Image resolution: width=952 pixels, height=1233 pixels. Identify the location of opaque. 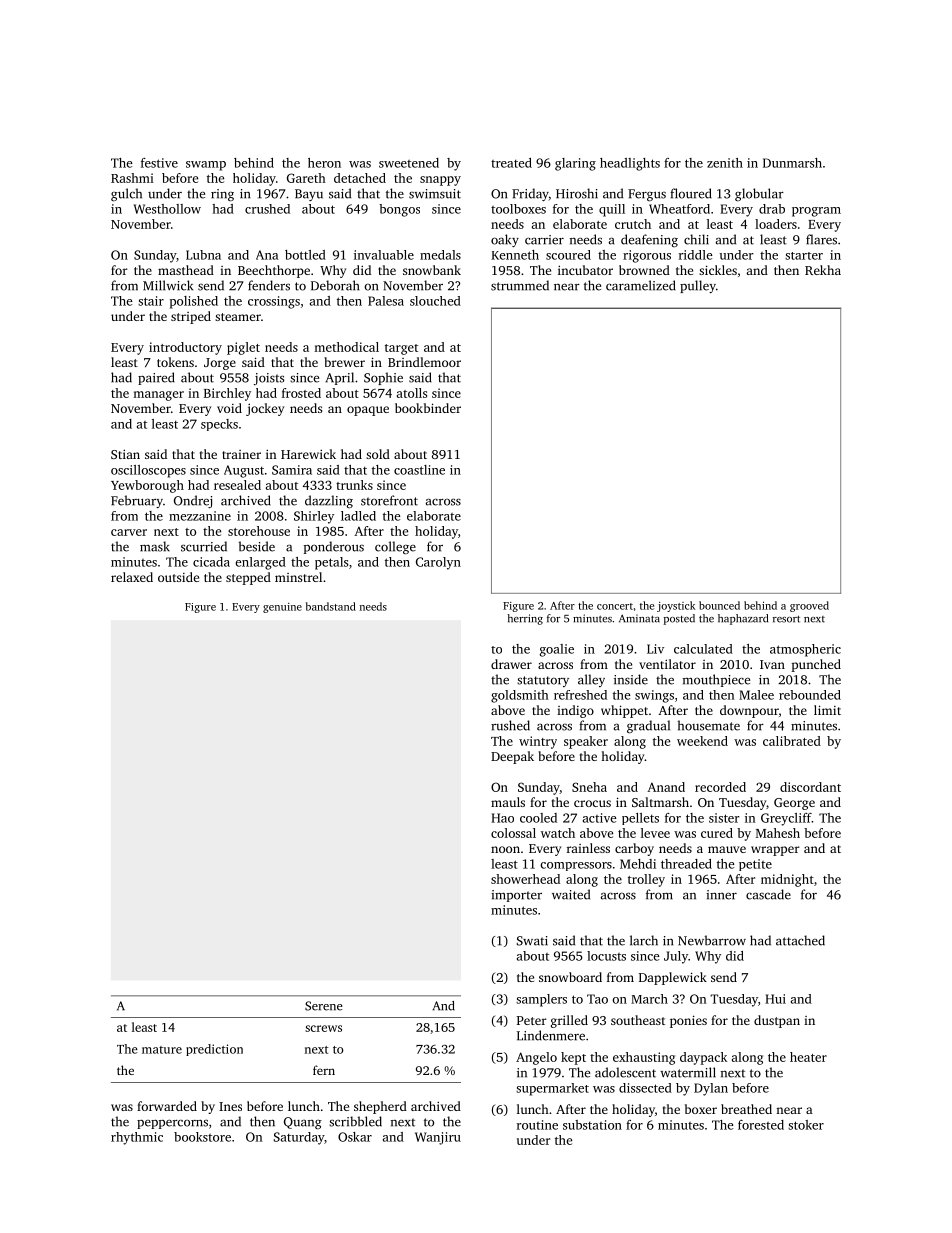
(368, 411).
